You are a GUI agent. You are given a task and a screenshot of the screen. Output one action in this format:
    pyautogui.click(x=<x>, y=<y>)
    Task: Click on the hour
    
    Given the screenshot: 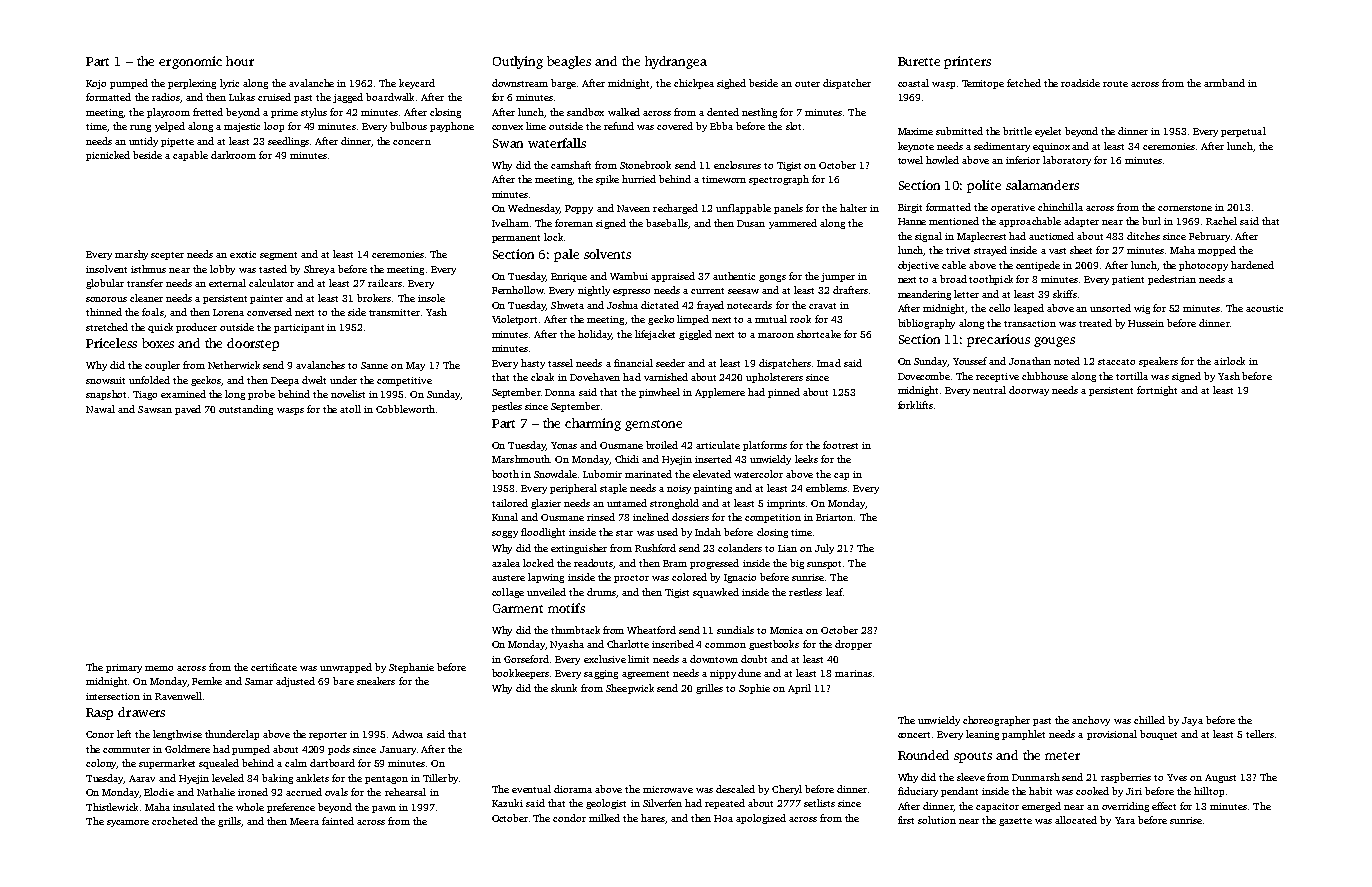 What is the action you would take?
    pyautogui.click(x=240, y=61)
